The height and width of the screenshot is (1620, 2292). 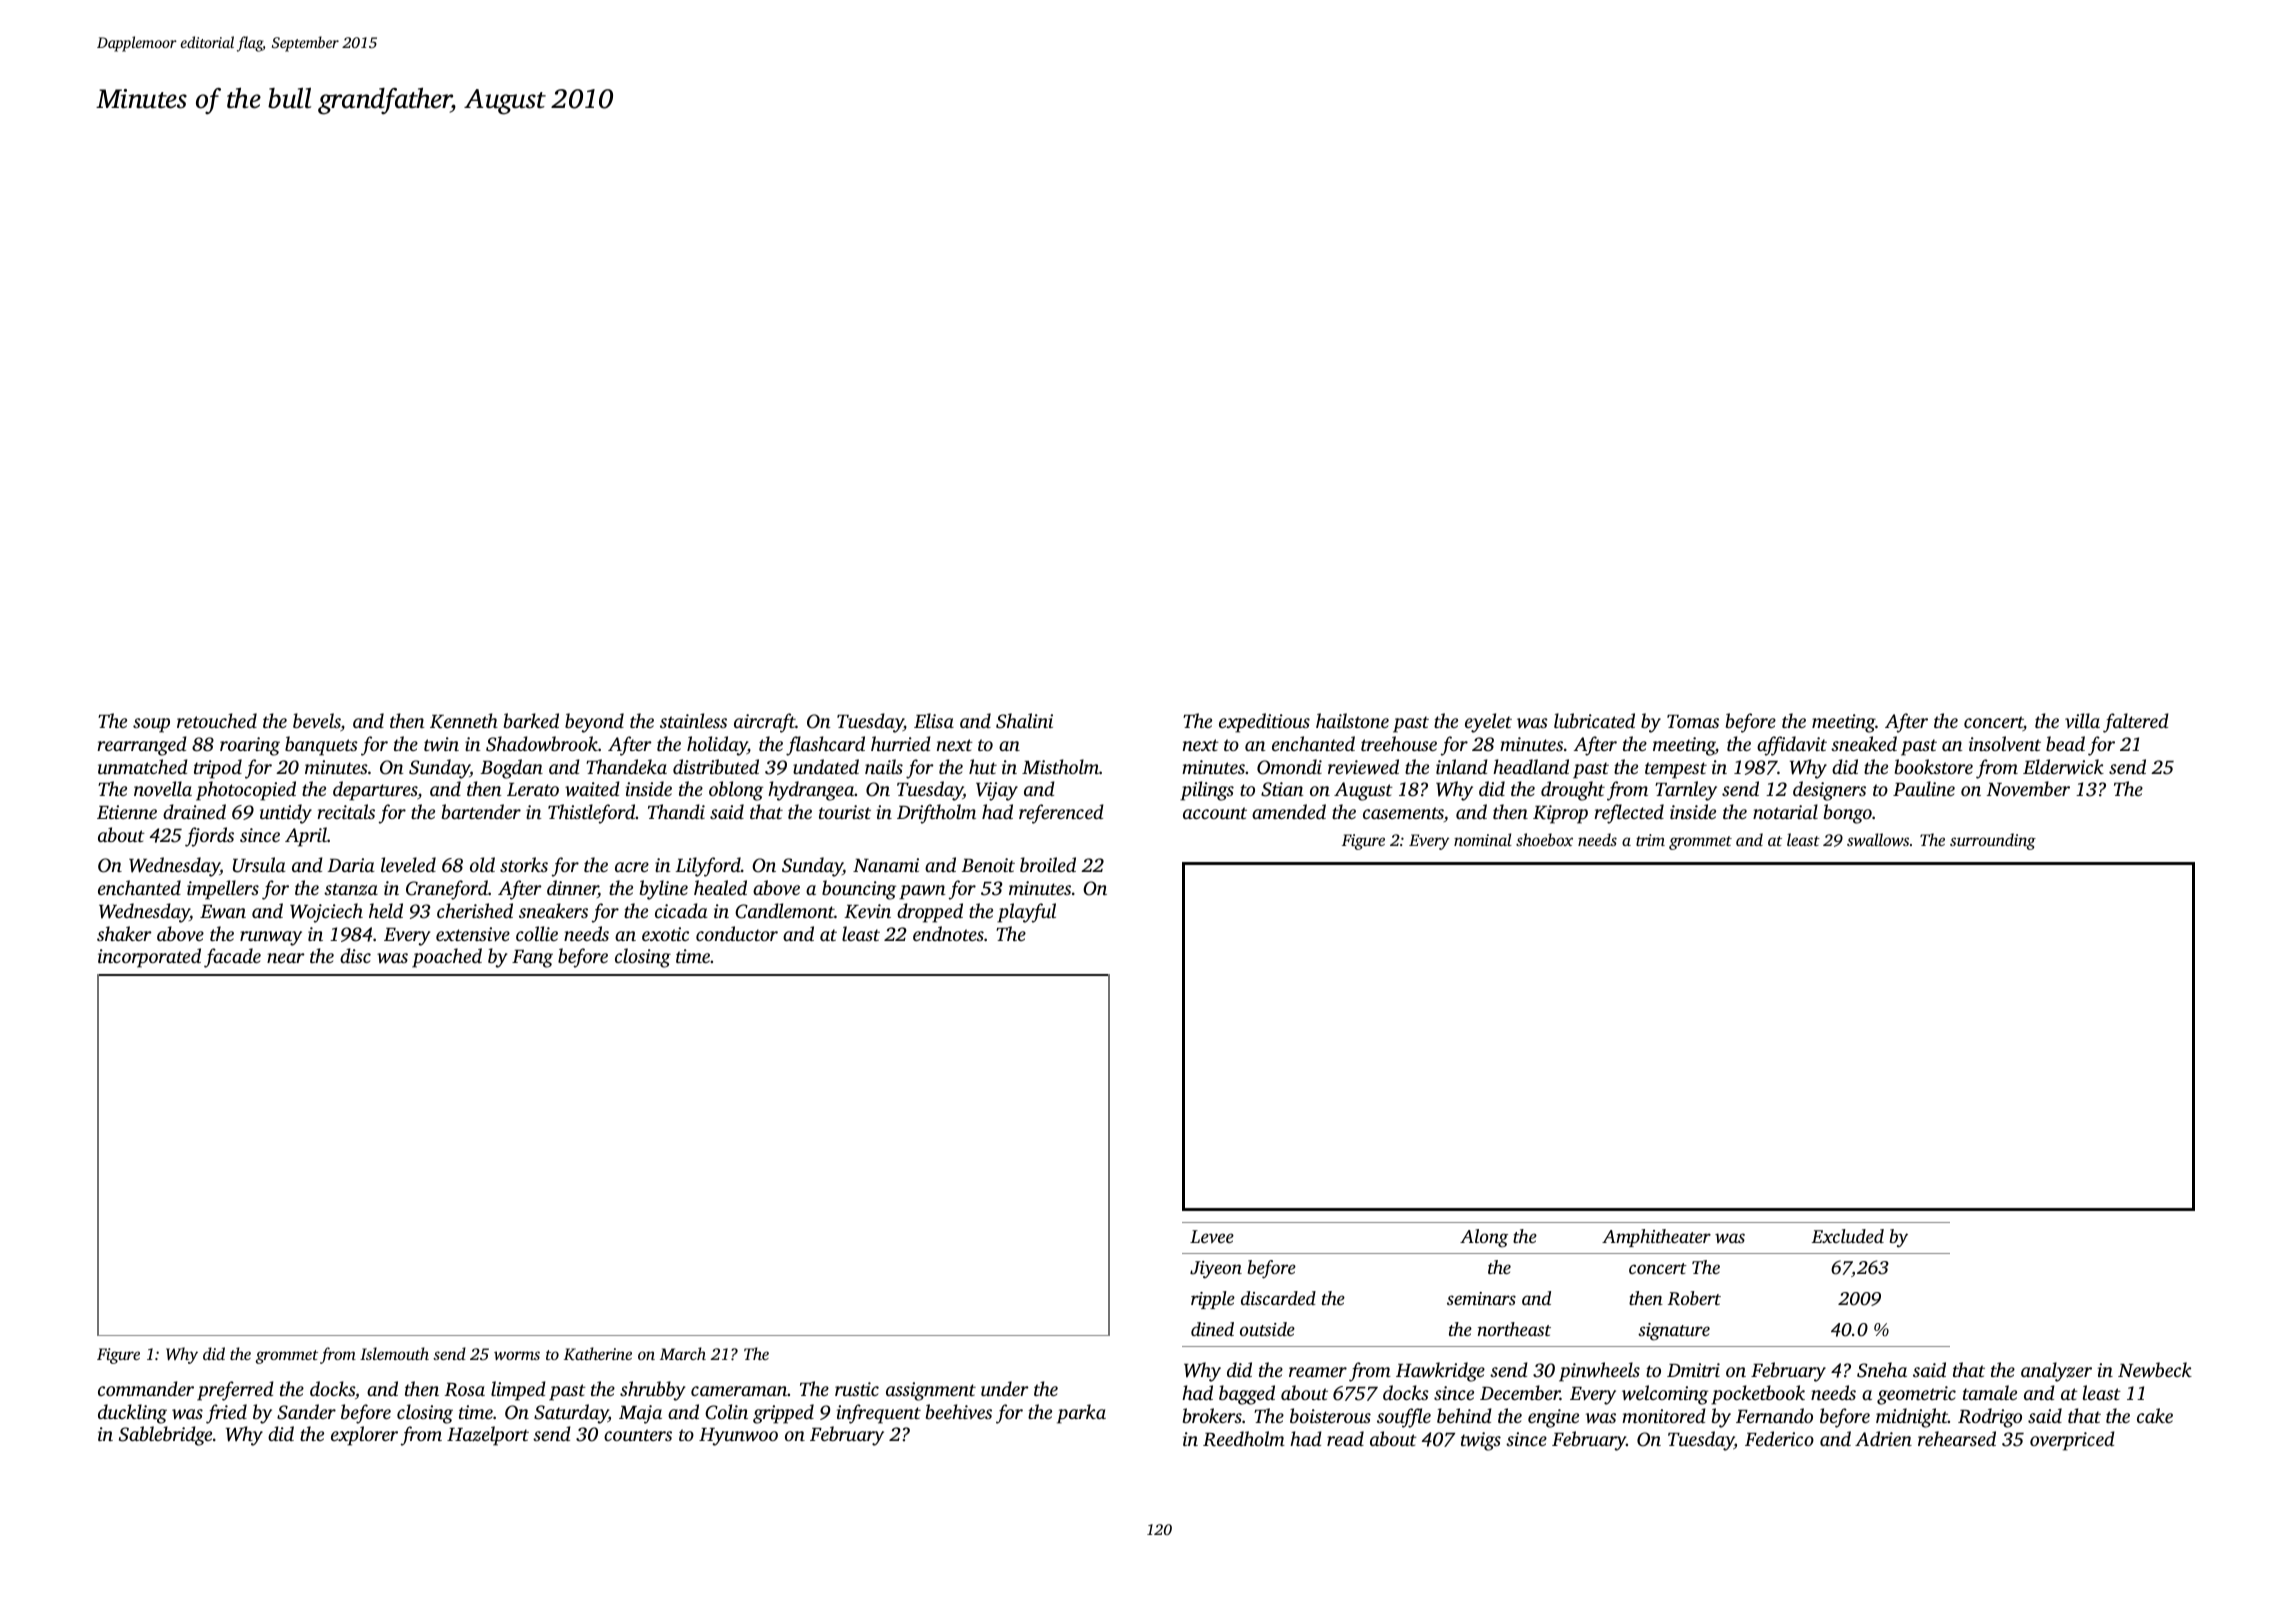 I want to click on Robert, so click(x=1694, y=1298).
